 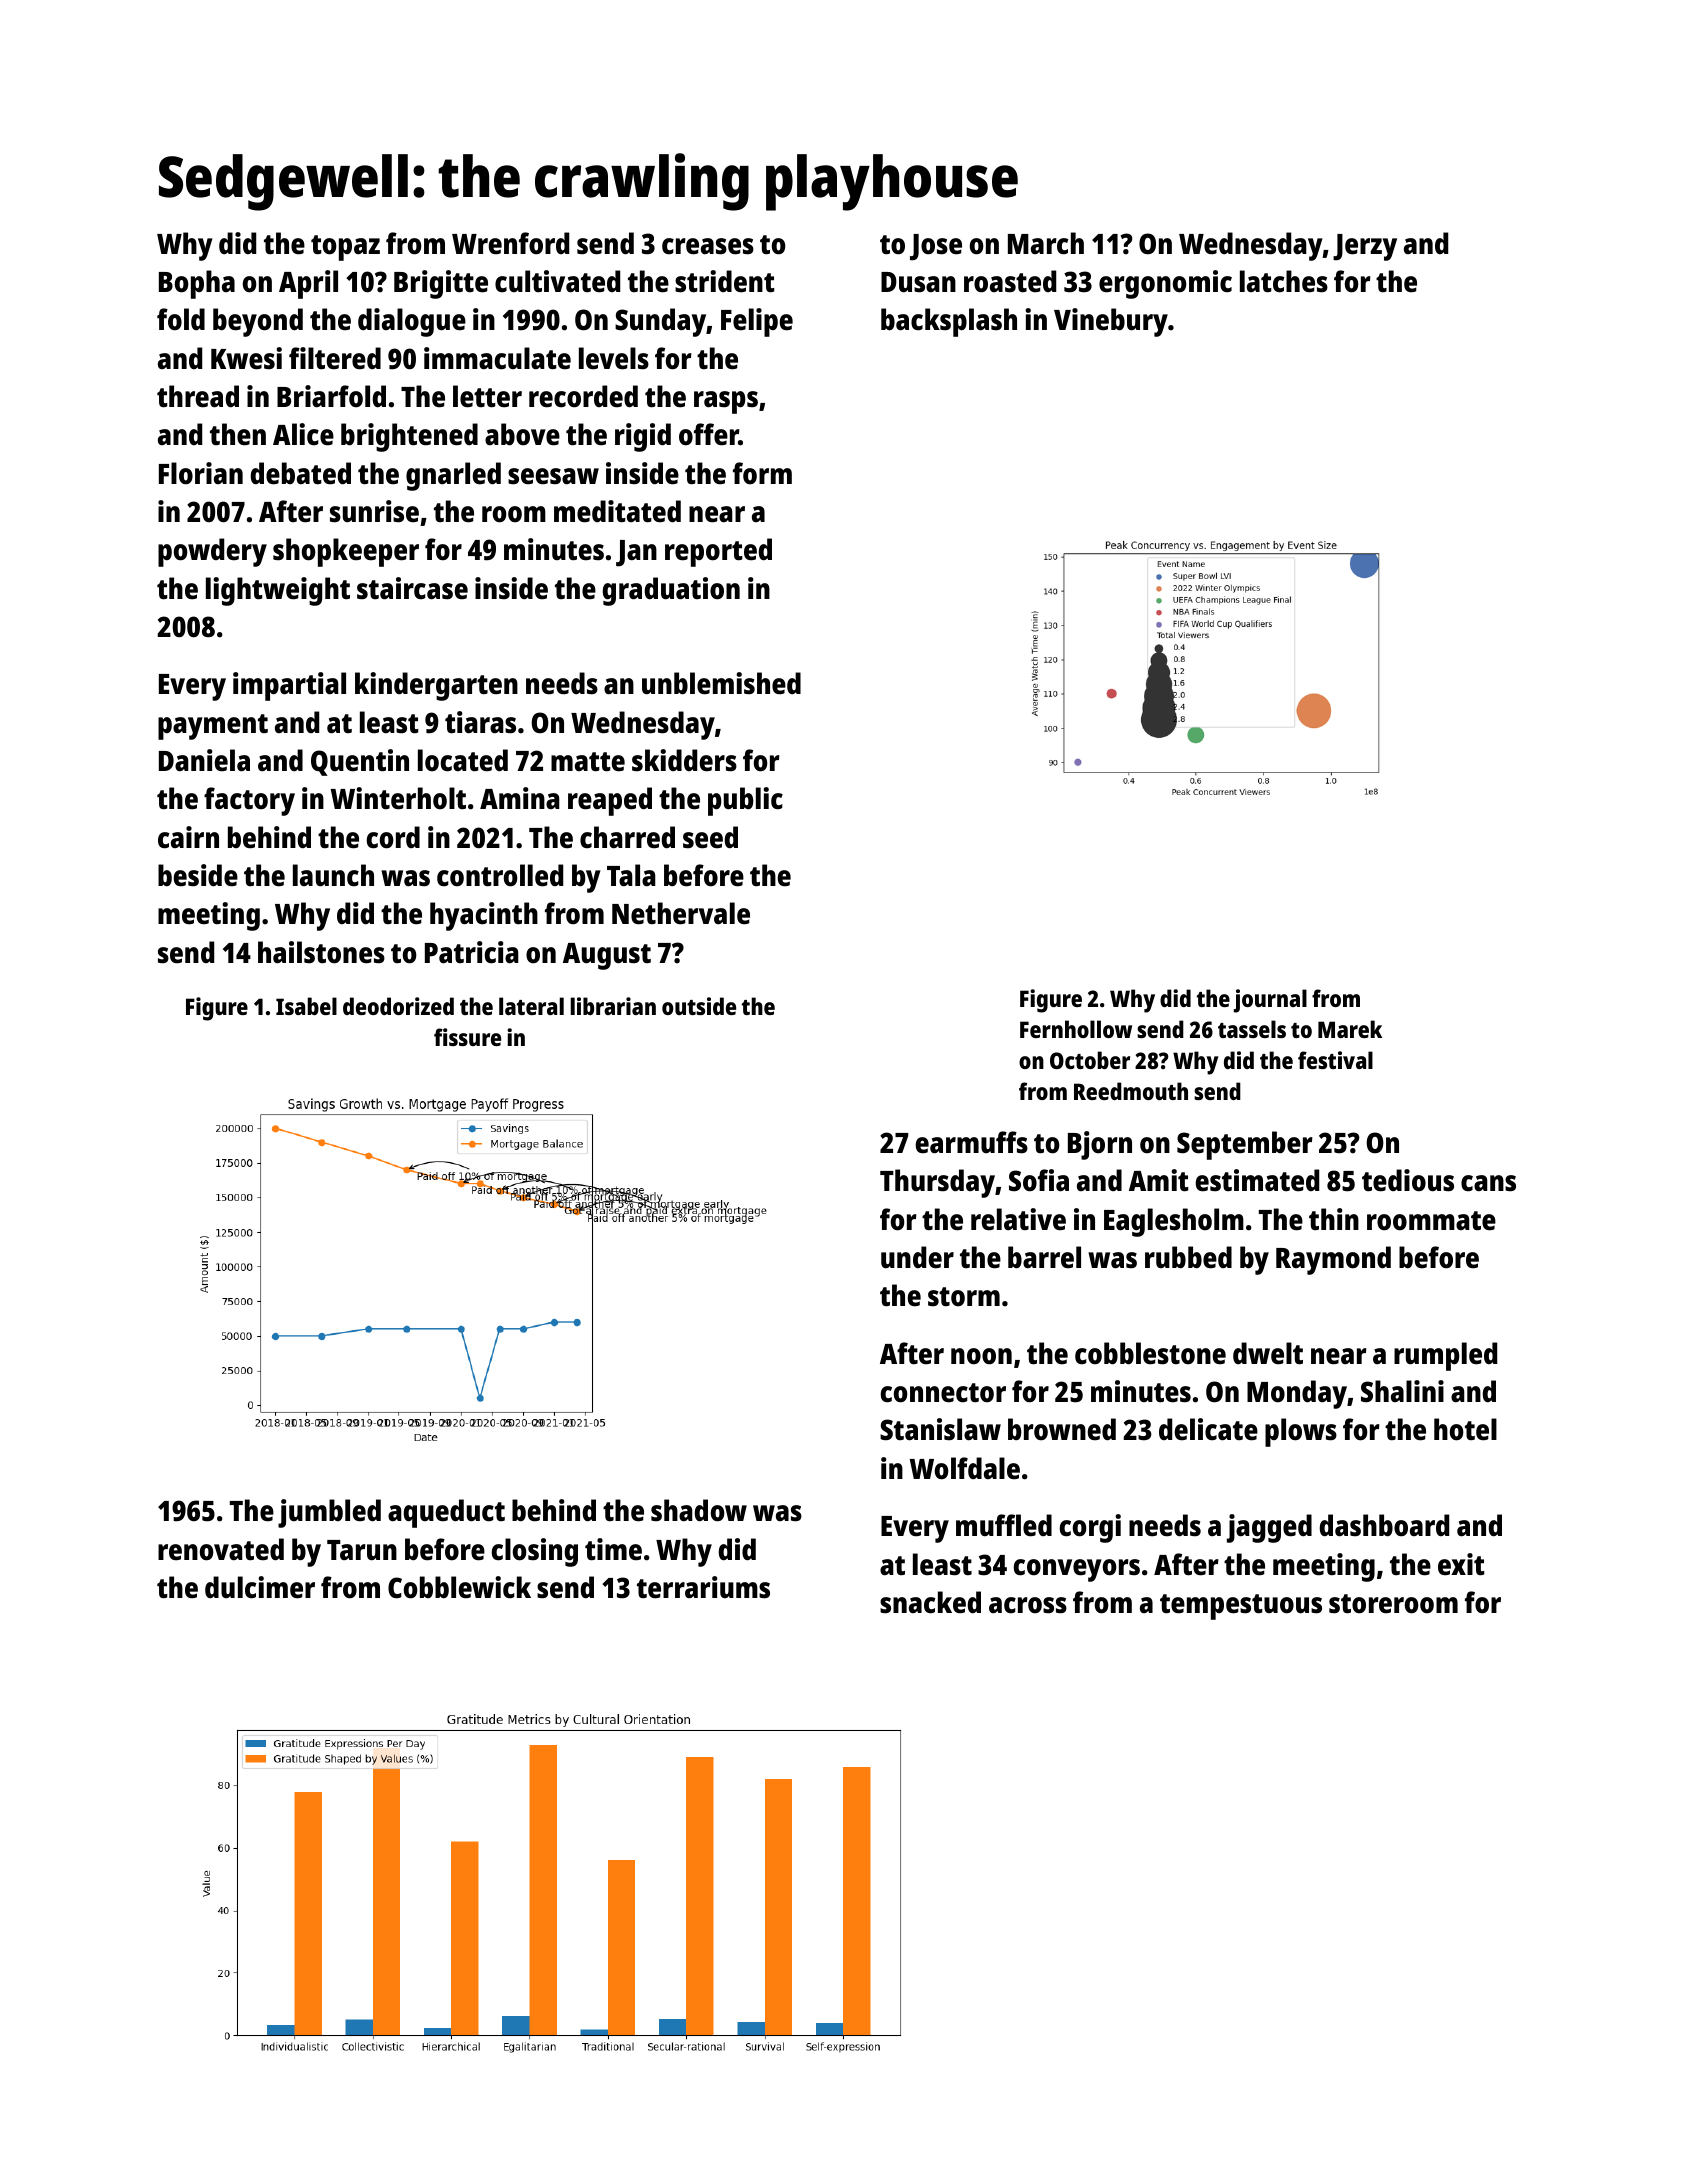 I want to click on Jose, so click(x=936, y=247).
